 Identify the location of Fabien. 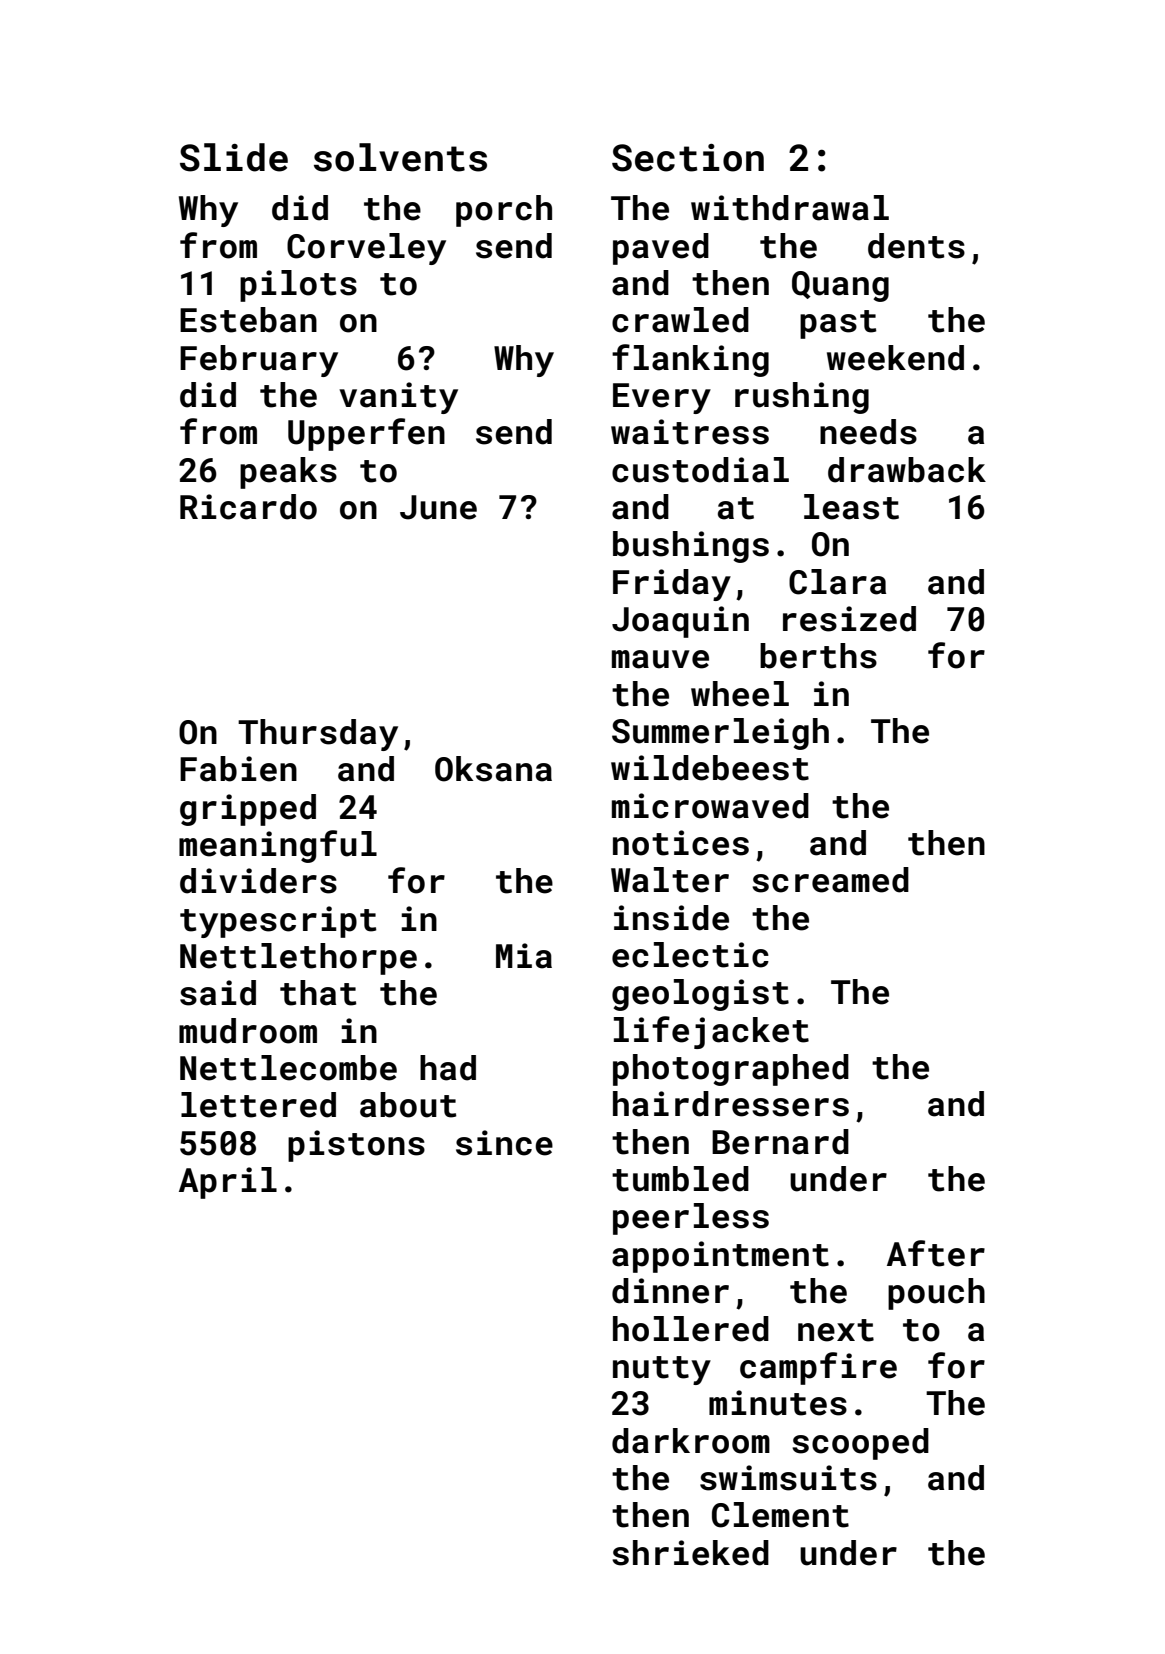
(238, 769).
